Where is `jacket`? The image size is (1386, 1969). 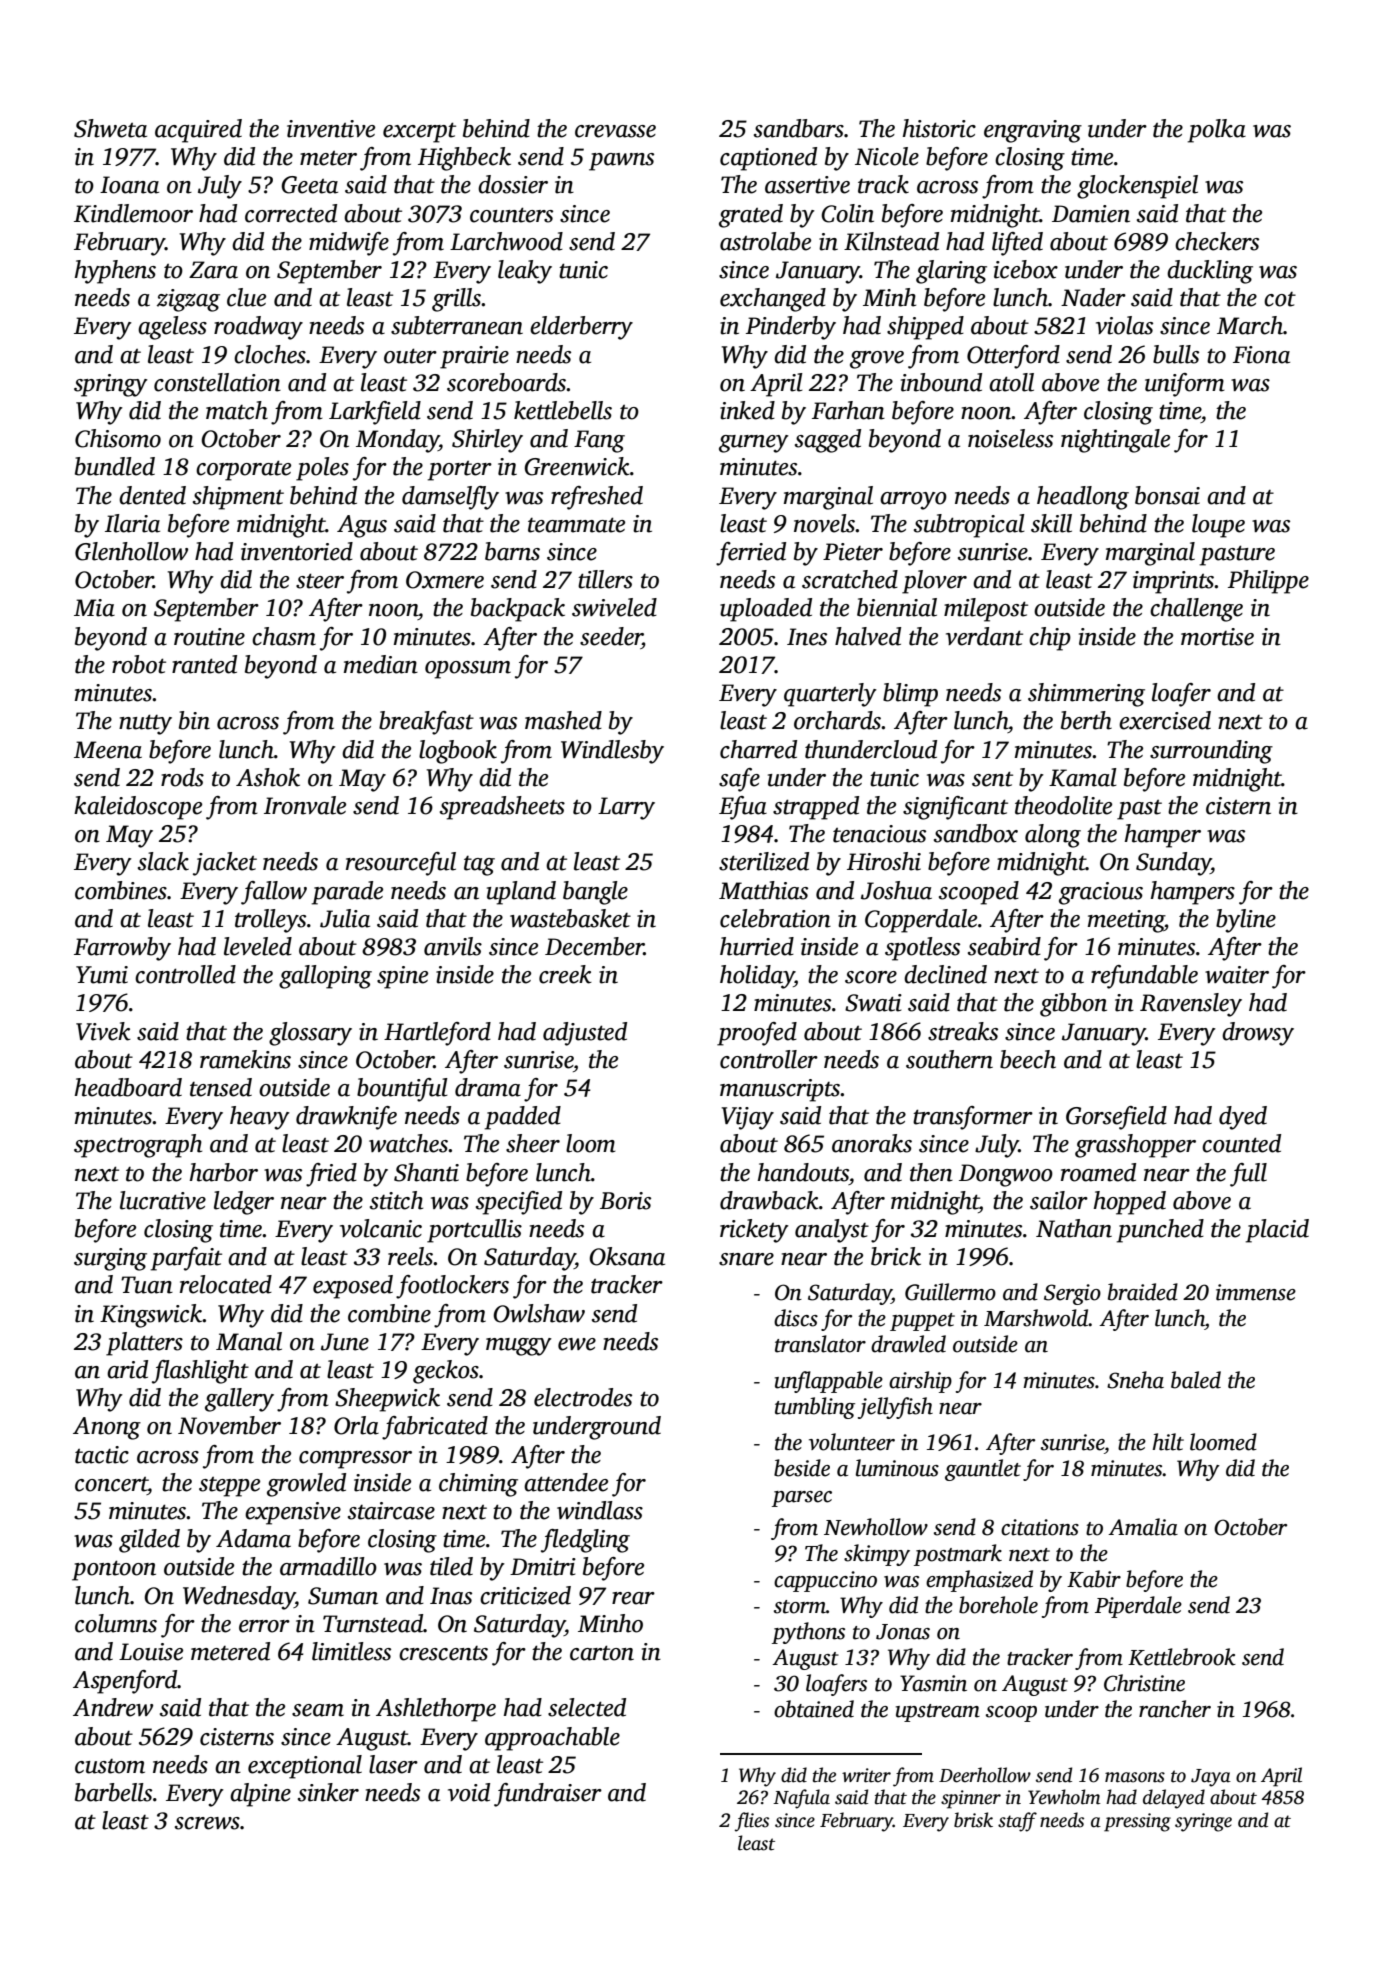 jacket is located at coordinates (225, 864).
